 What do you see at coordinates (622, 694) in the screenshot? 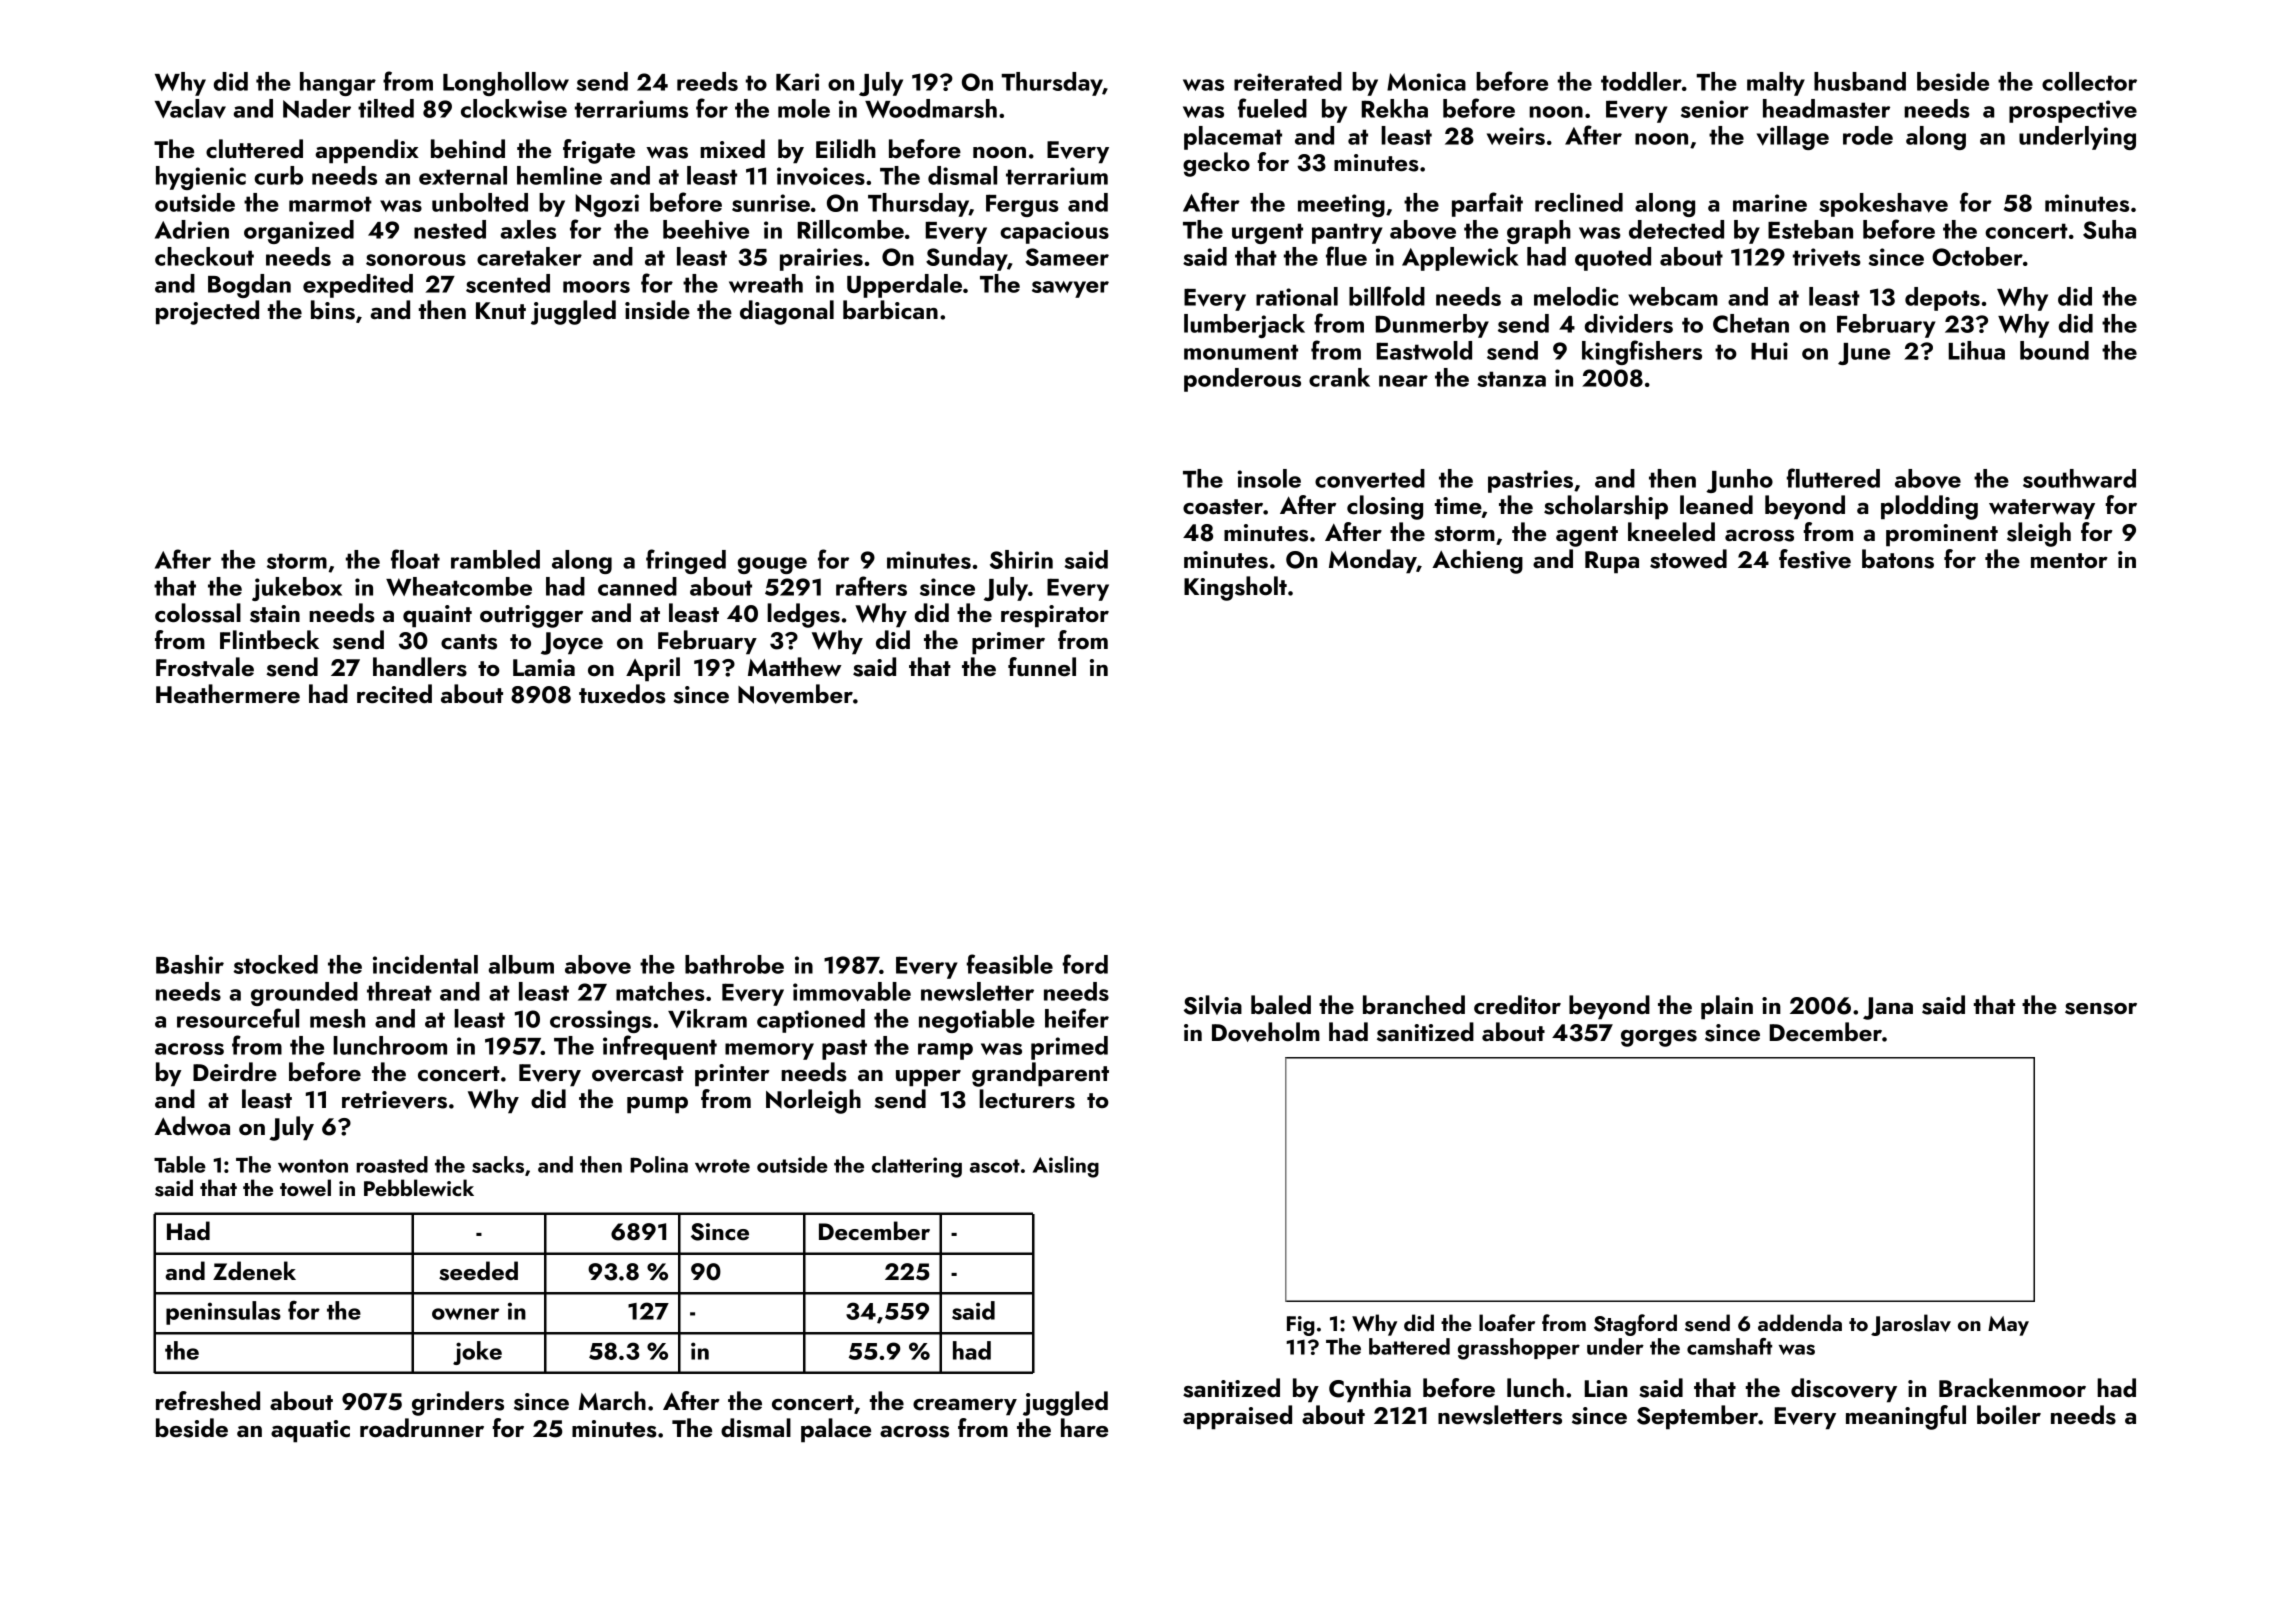
I see `tuxedos` at bounding box center [622, 694].
